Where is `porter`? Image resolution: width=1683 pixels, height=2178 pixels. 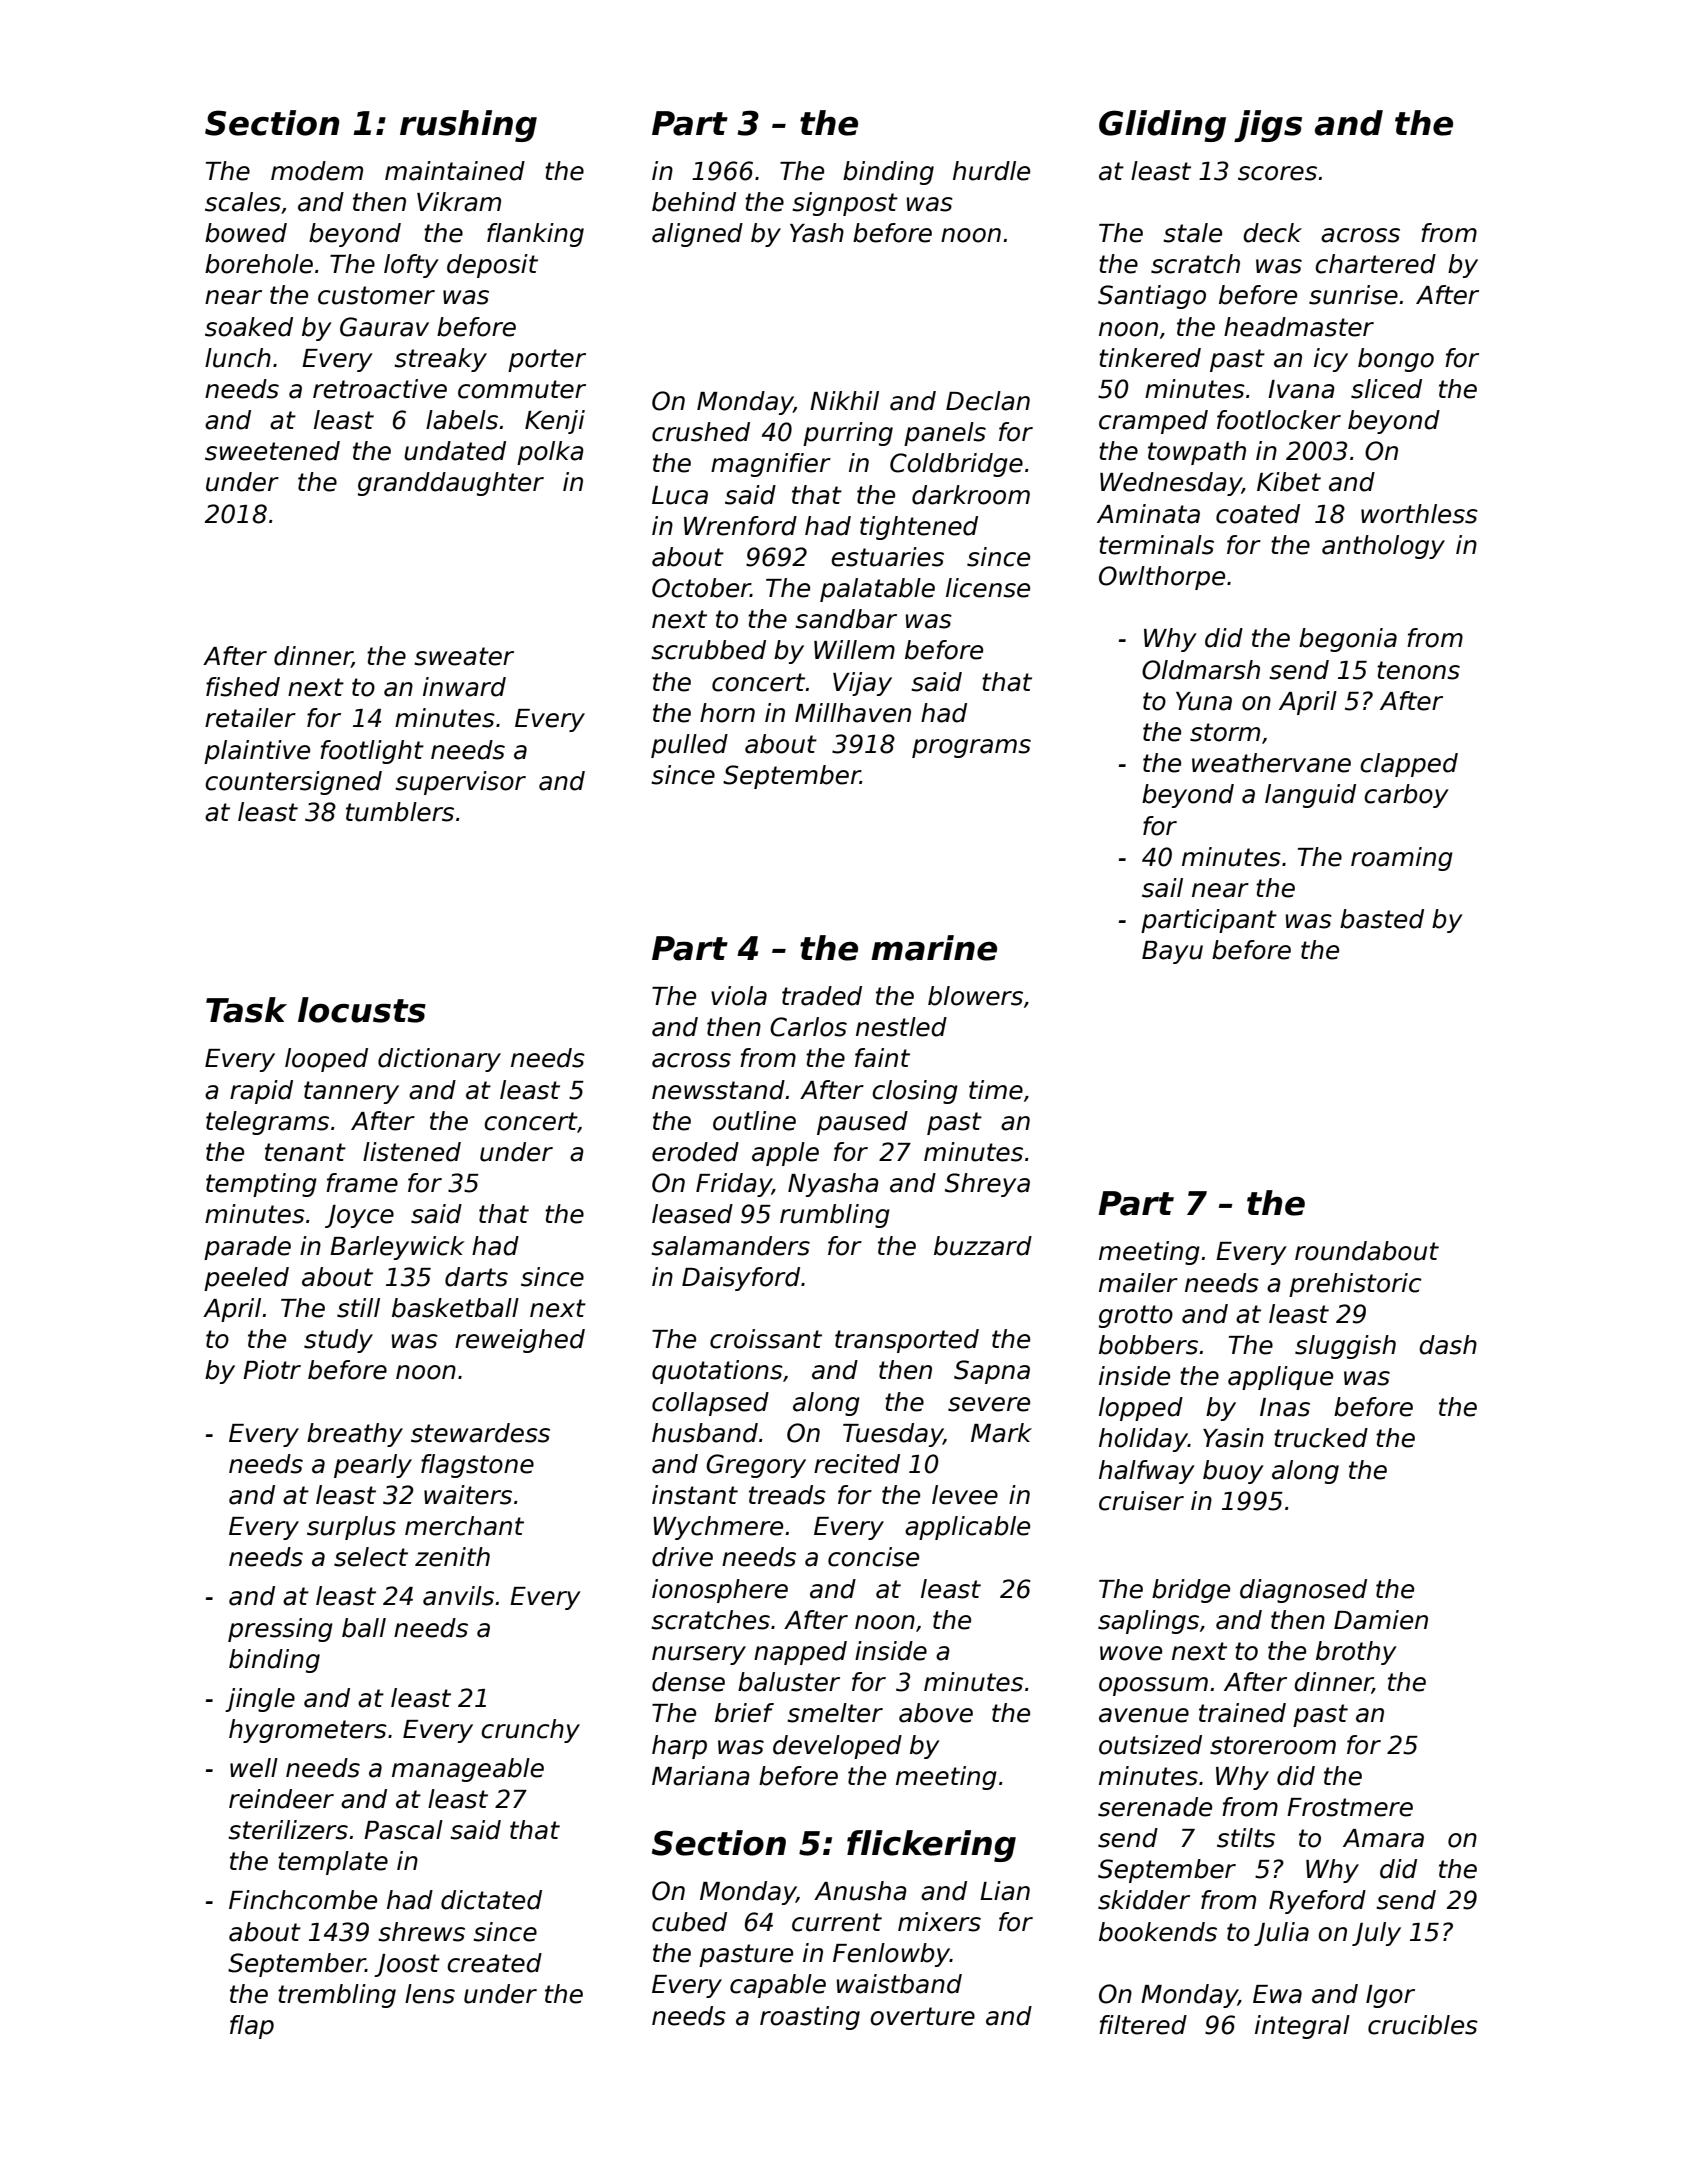 porter is located at coordinates (547, 360).
